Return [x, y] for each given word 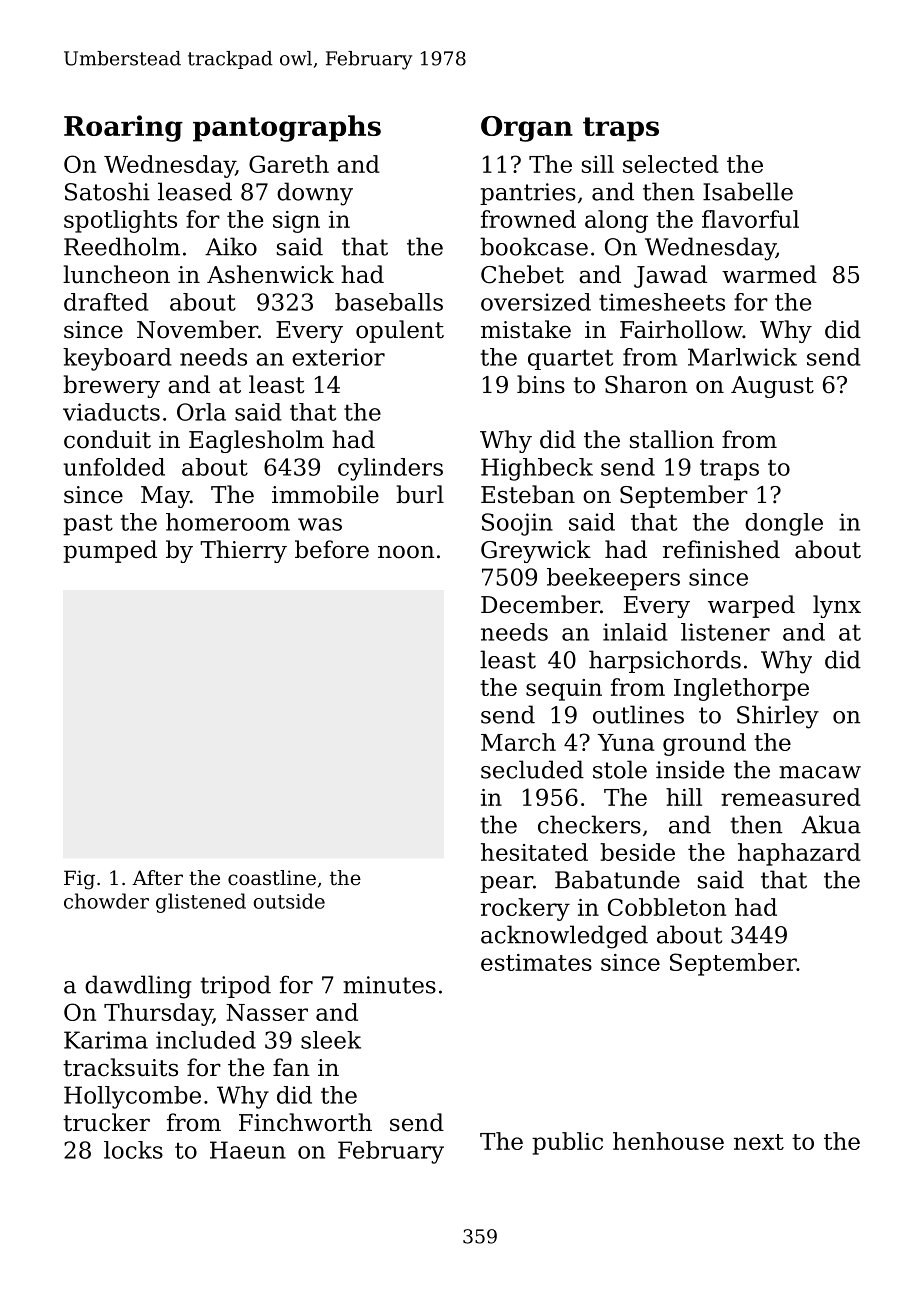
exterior [338, 357]
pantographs [287, 128]
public [567, 1143]
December [540, 604]
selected [671, 164]
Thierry [243, 551]
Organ [527, 129]
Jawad [670, 276]
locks [133, 1150]
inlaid [635, 632]
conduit [107, 439]
